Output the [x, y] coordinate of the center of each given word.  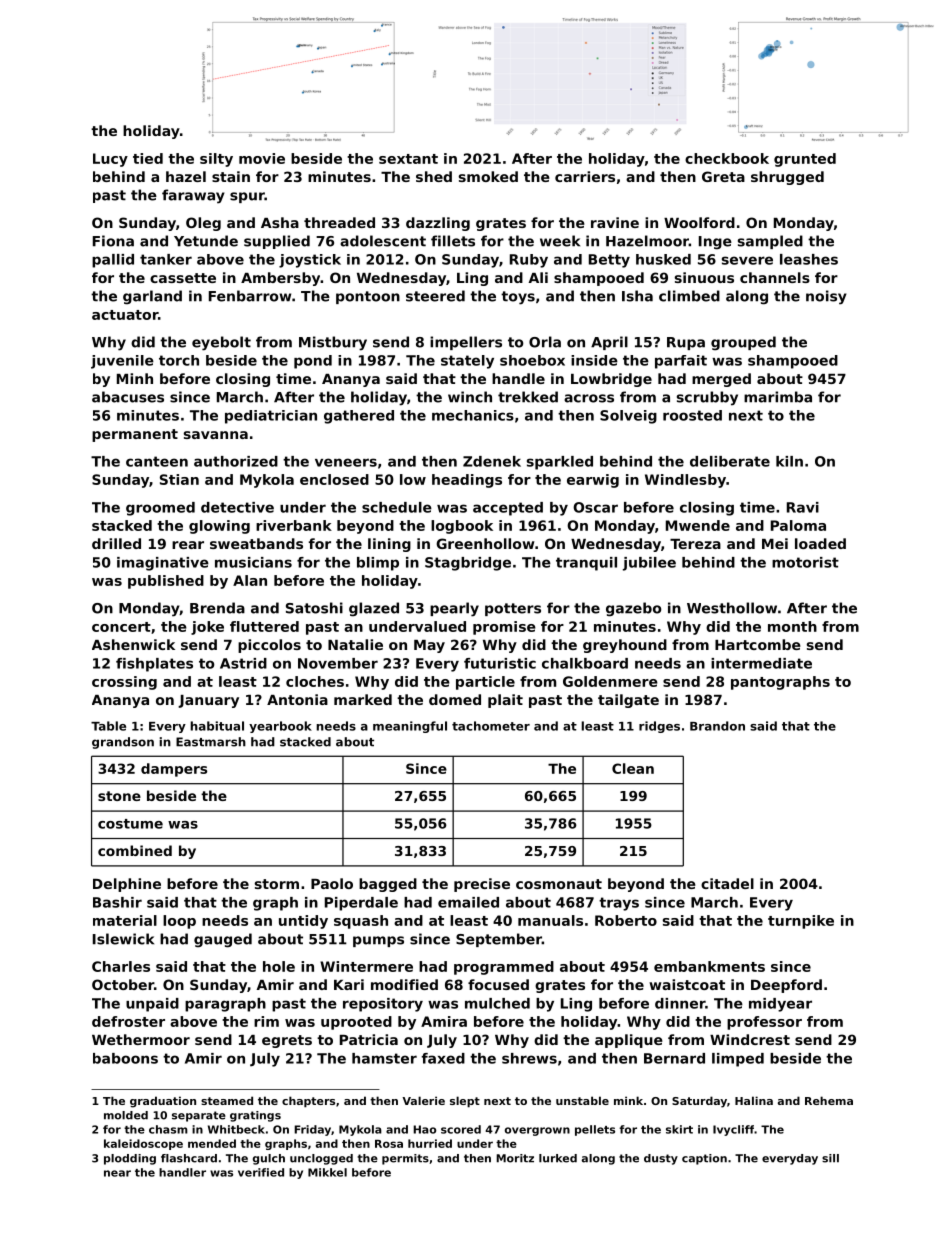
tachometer [491, 726]
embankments [709, 966]
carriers [585, 176]
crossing [124, 683]
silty [216, 160]
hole [279, 966]
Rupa [686, 343]
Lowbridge [611, 380]
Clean [633, 768]
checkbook [727, 158]
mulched [497, 1003]
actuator [125, 315]
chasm [168, 1129]
